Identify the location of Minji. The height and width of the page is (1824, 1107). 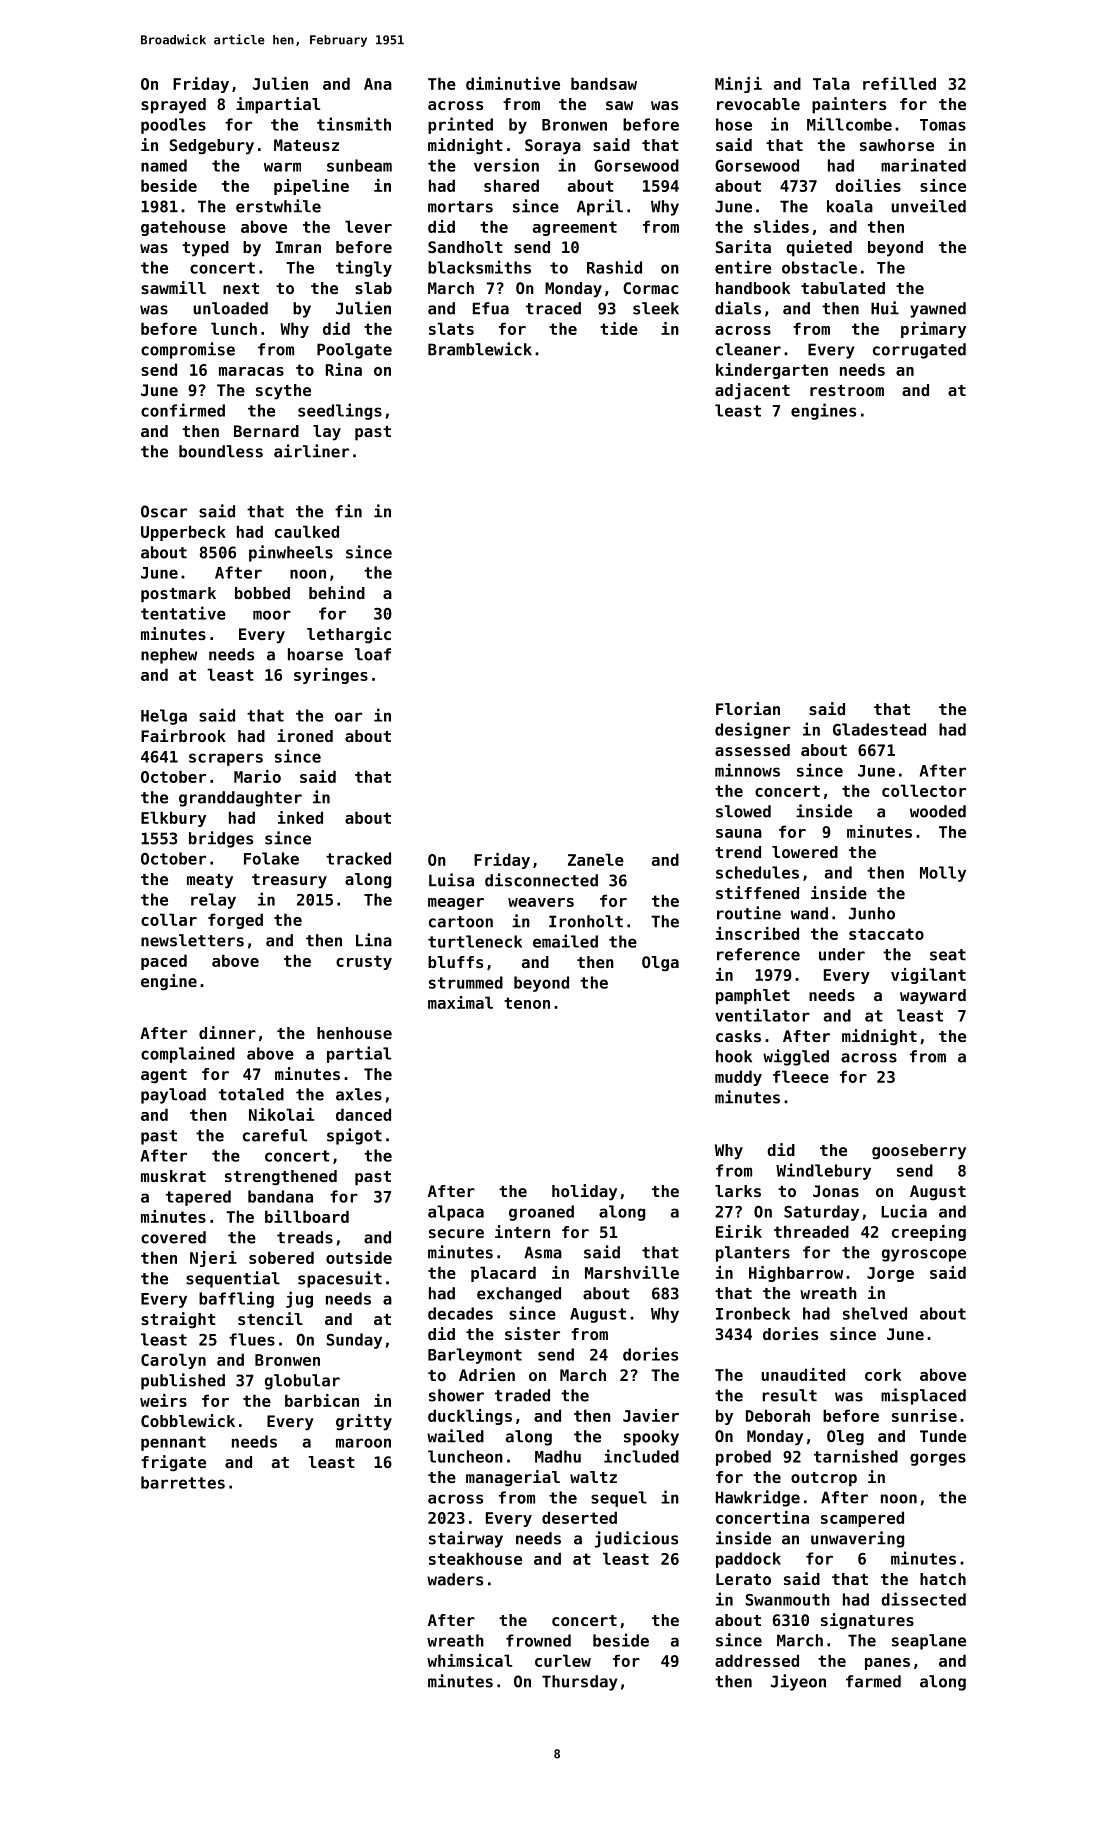
(738, 85).
